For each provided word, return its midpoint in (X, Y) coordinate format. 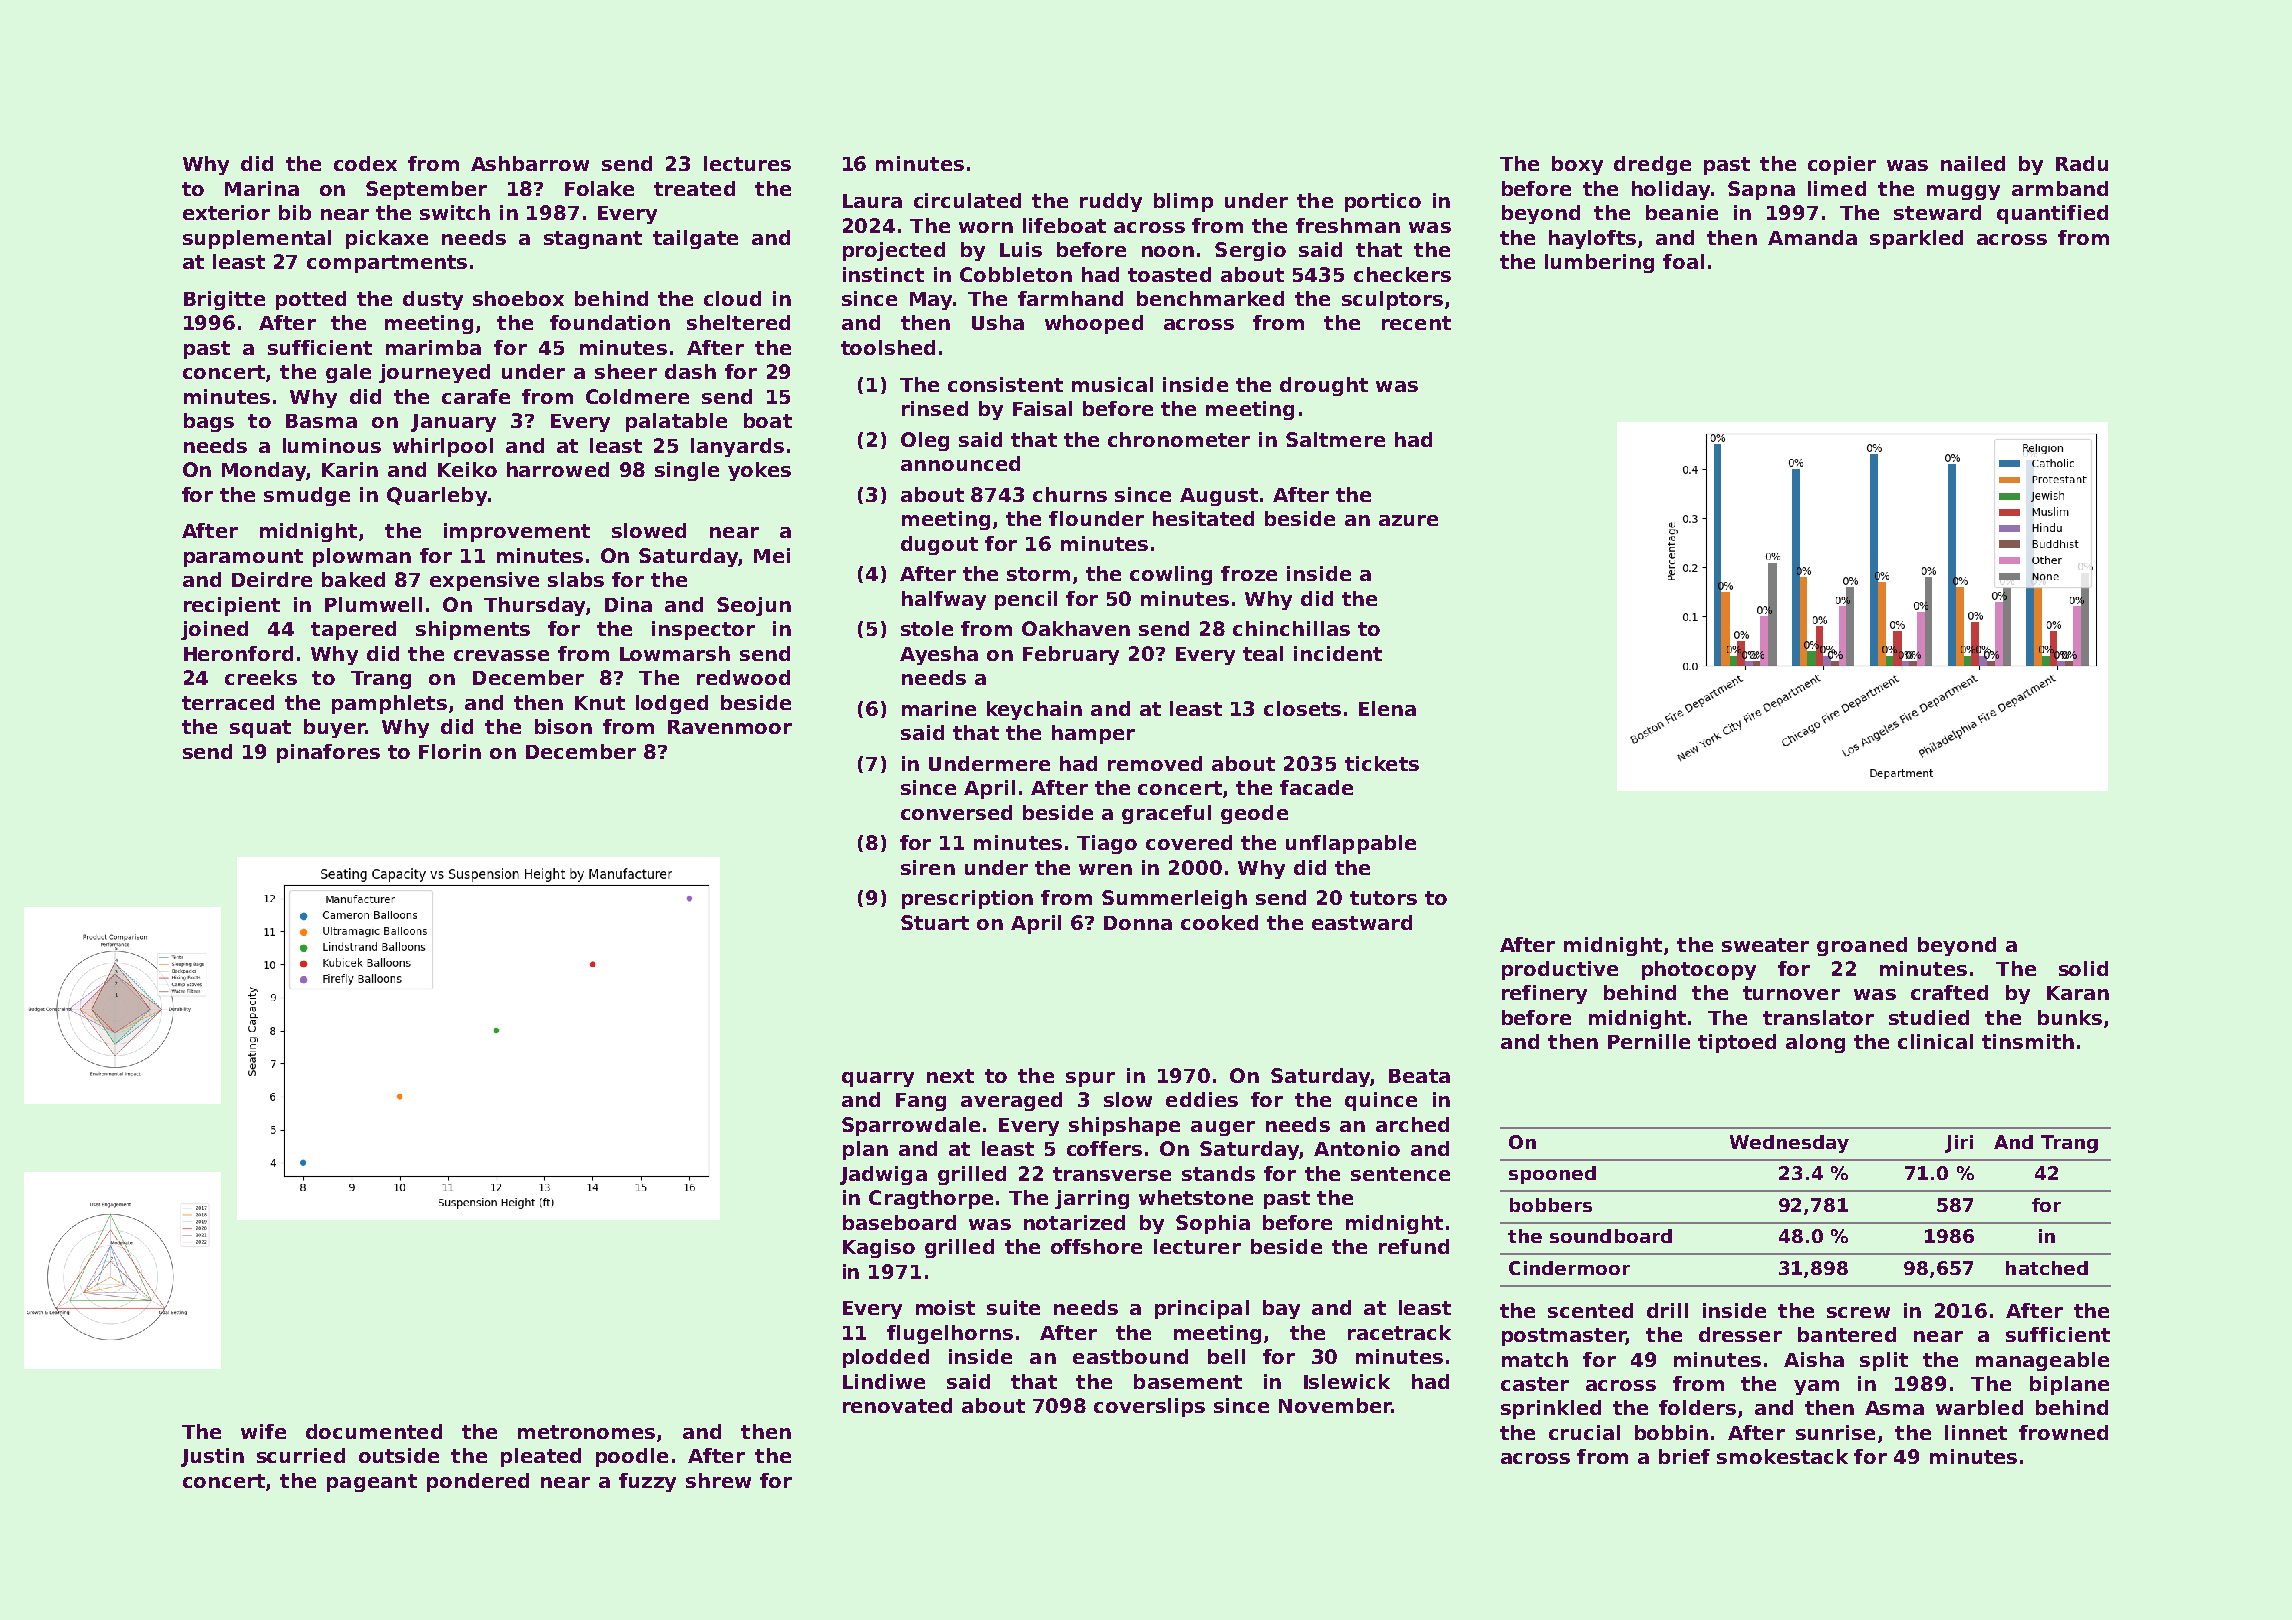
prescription (967, 899)
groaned (1862, 946)
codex (365, 163)
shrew (718, 1480)
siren (928, 867)
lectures (747, 163)
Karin (350, 469)
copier (1842, 165)
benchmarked (1210, 298)
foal (1683, 261)
